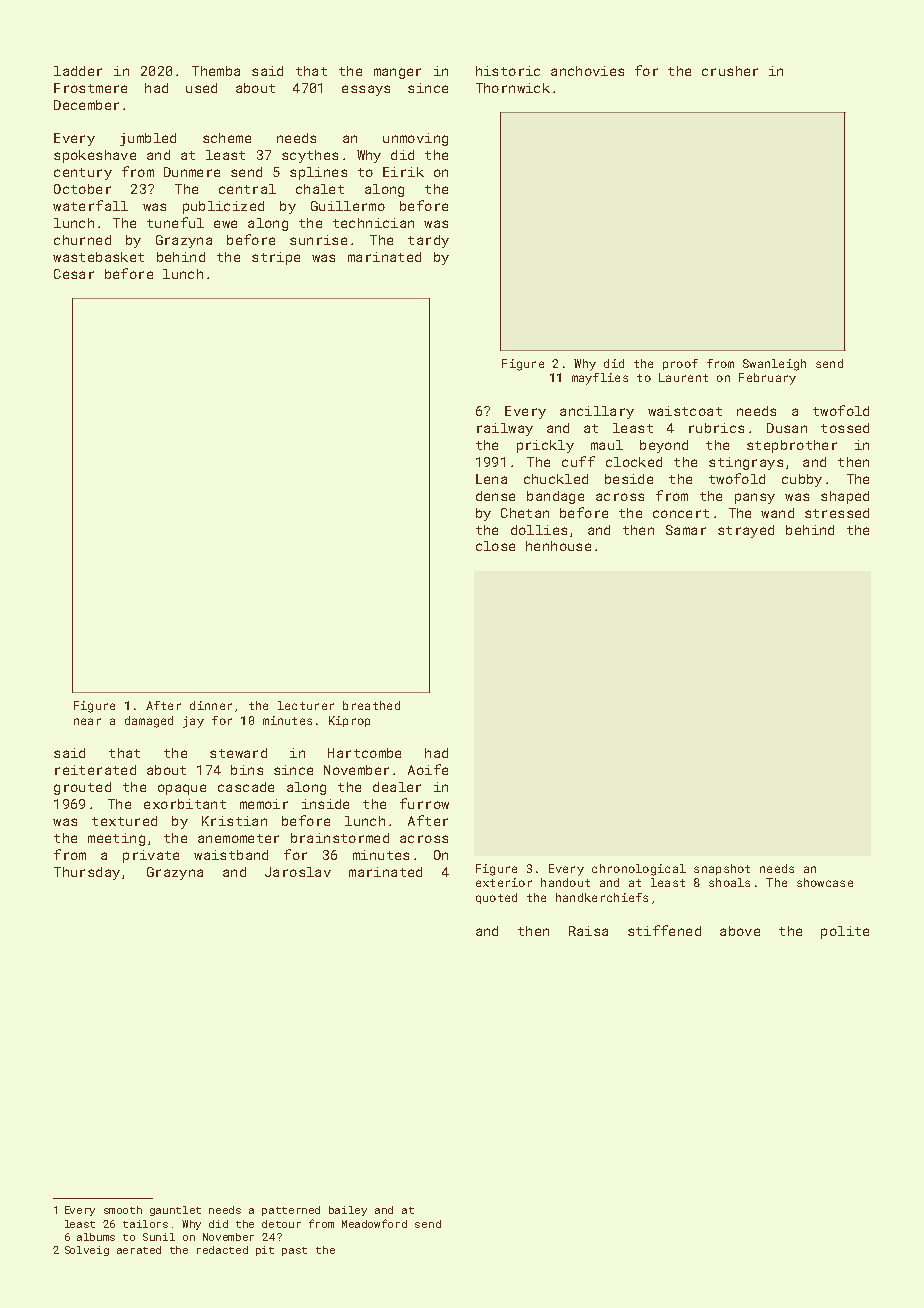 This document has height=1308, width=924. Describe the element at coordinates (746, 531) in the document. I see `strayed` at that location.
